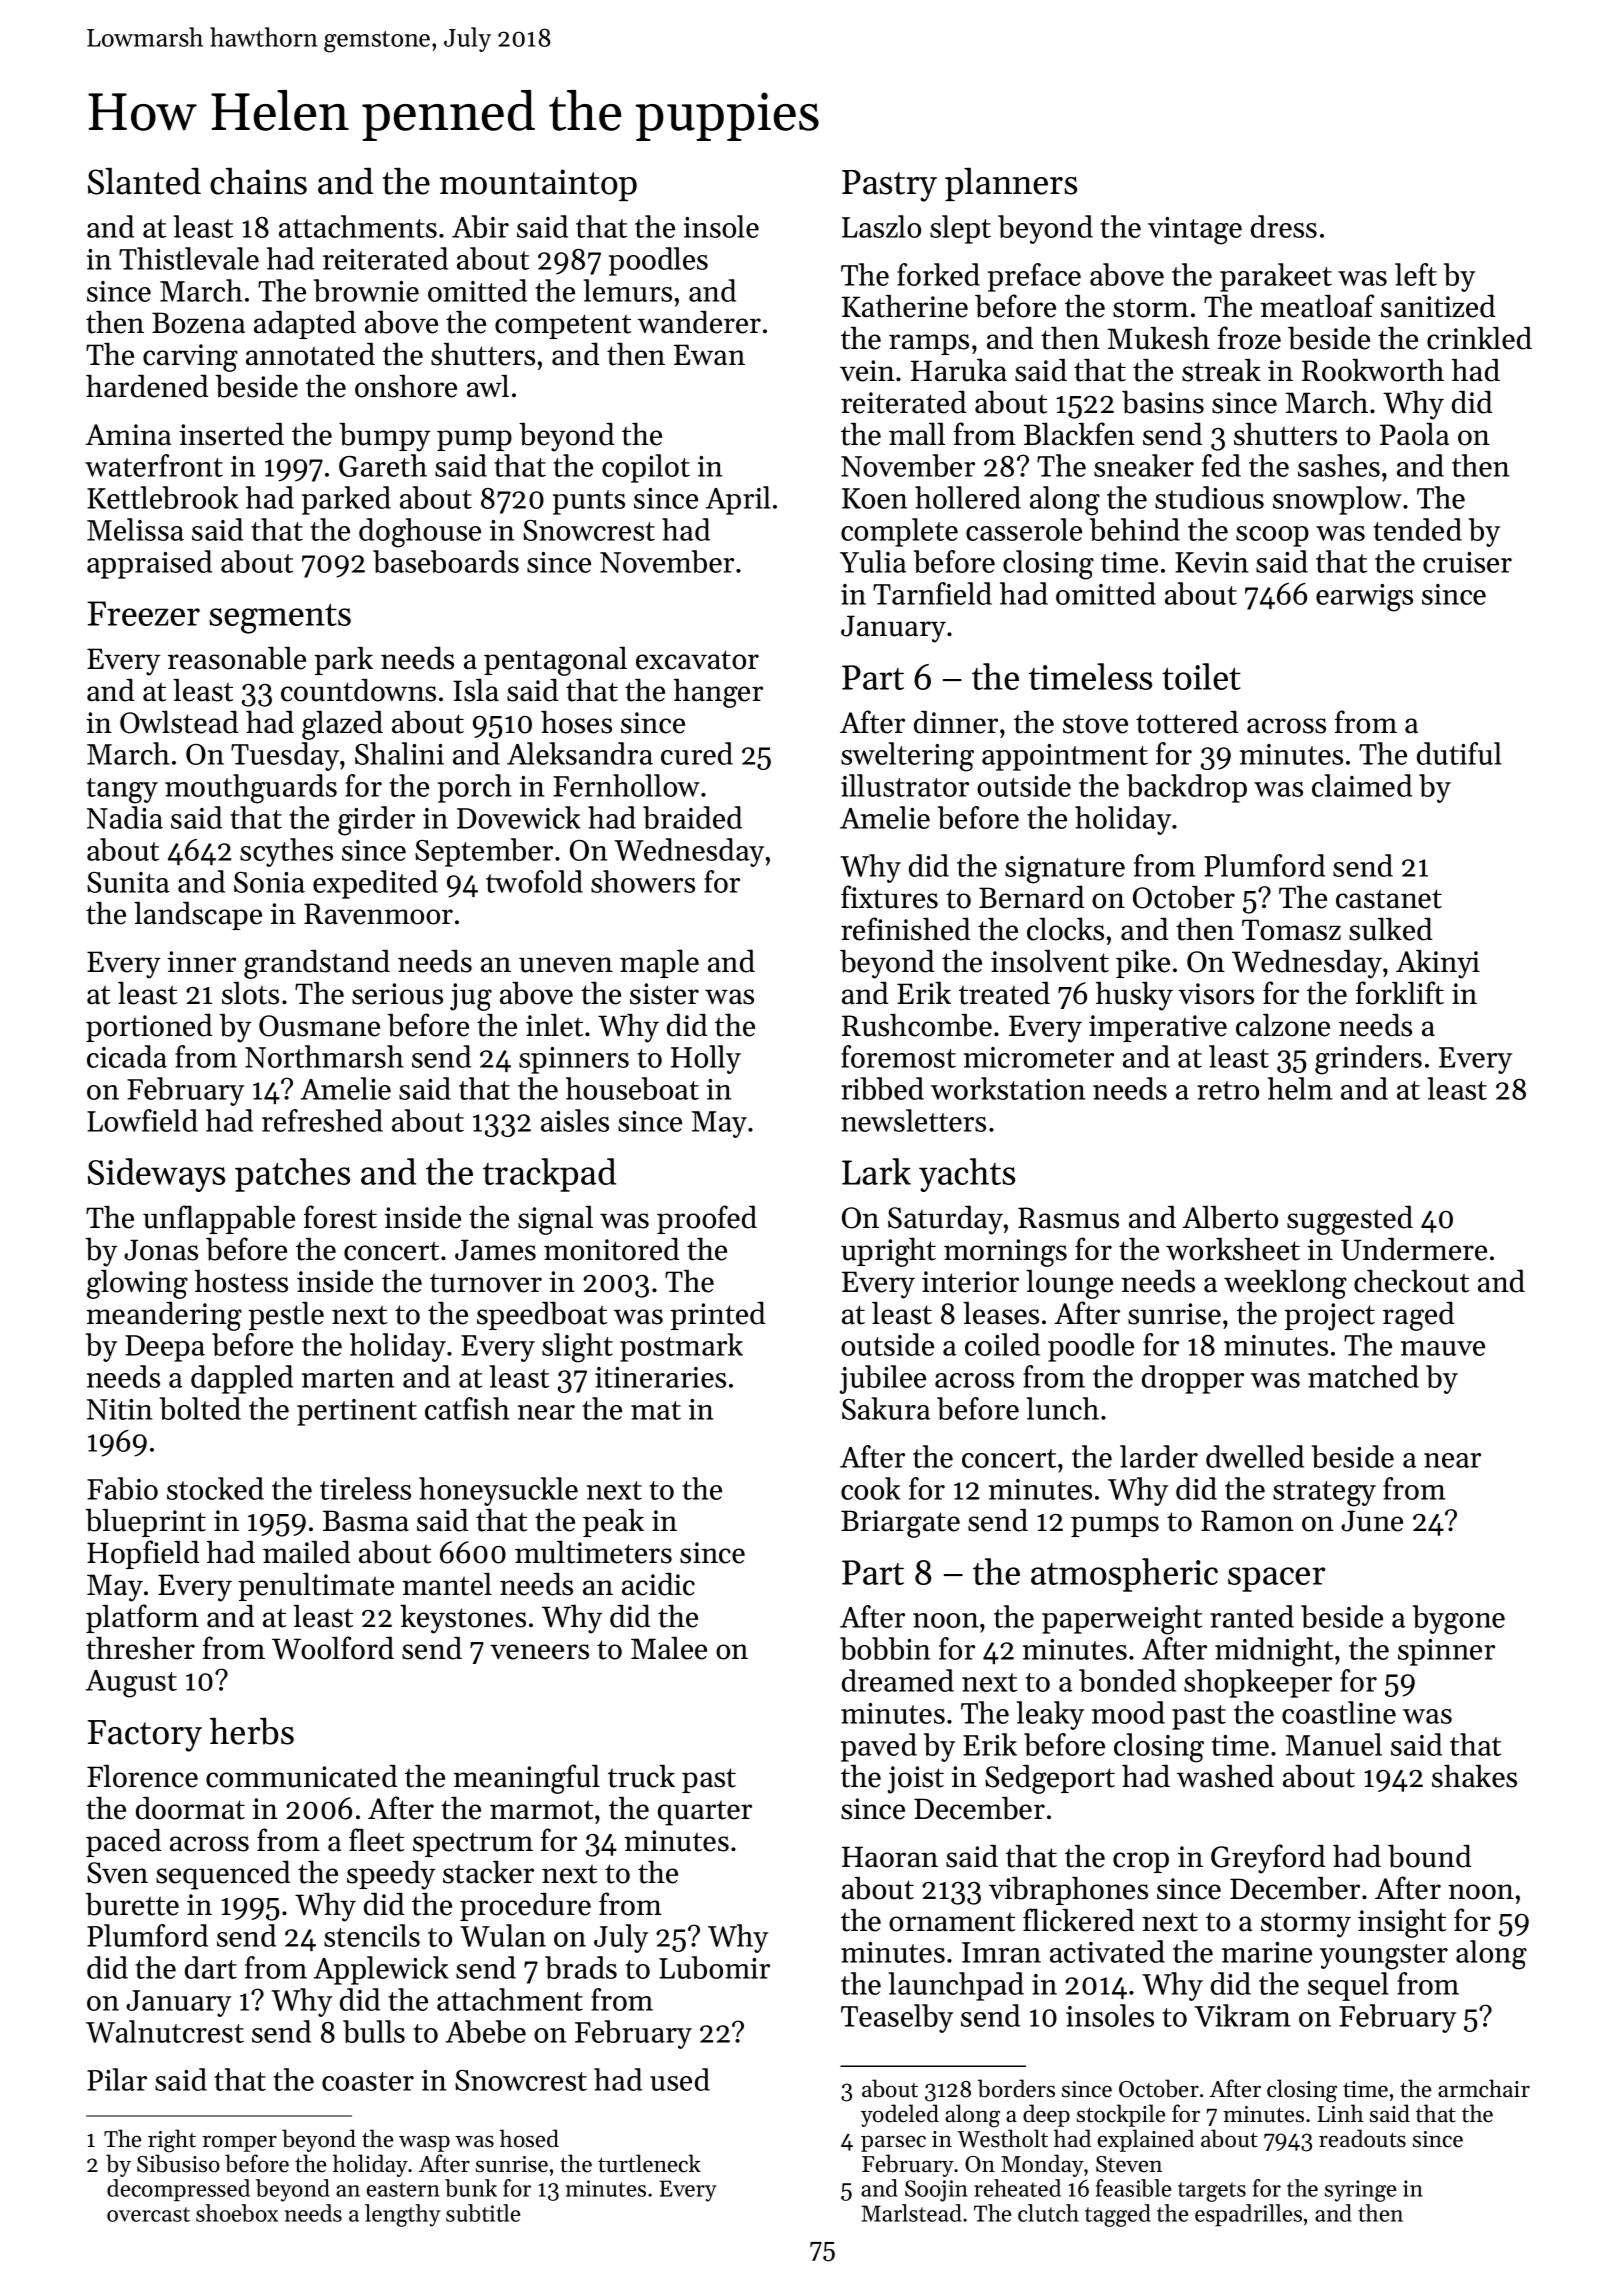 This document has width=1620, height=2292. Describe the element at coordinates (250, 993) in the document. I see `slots` at that location.
